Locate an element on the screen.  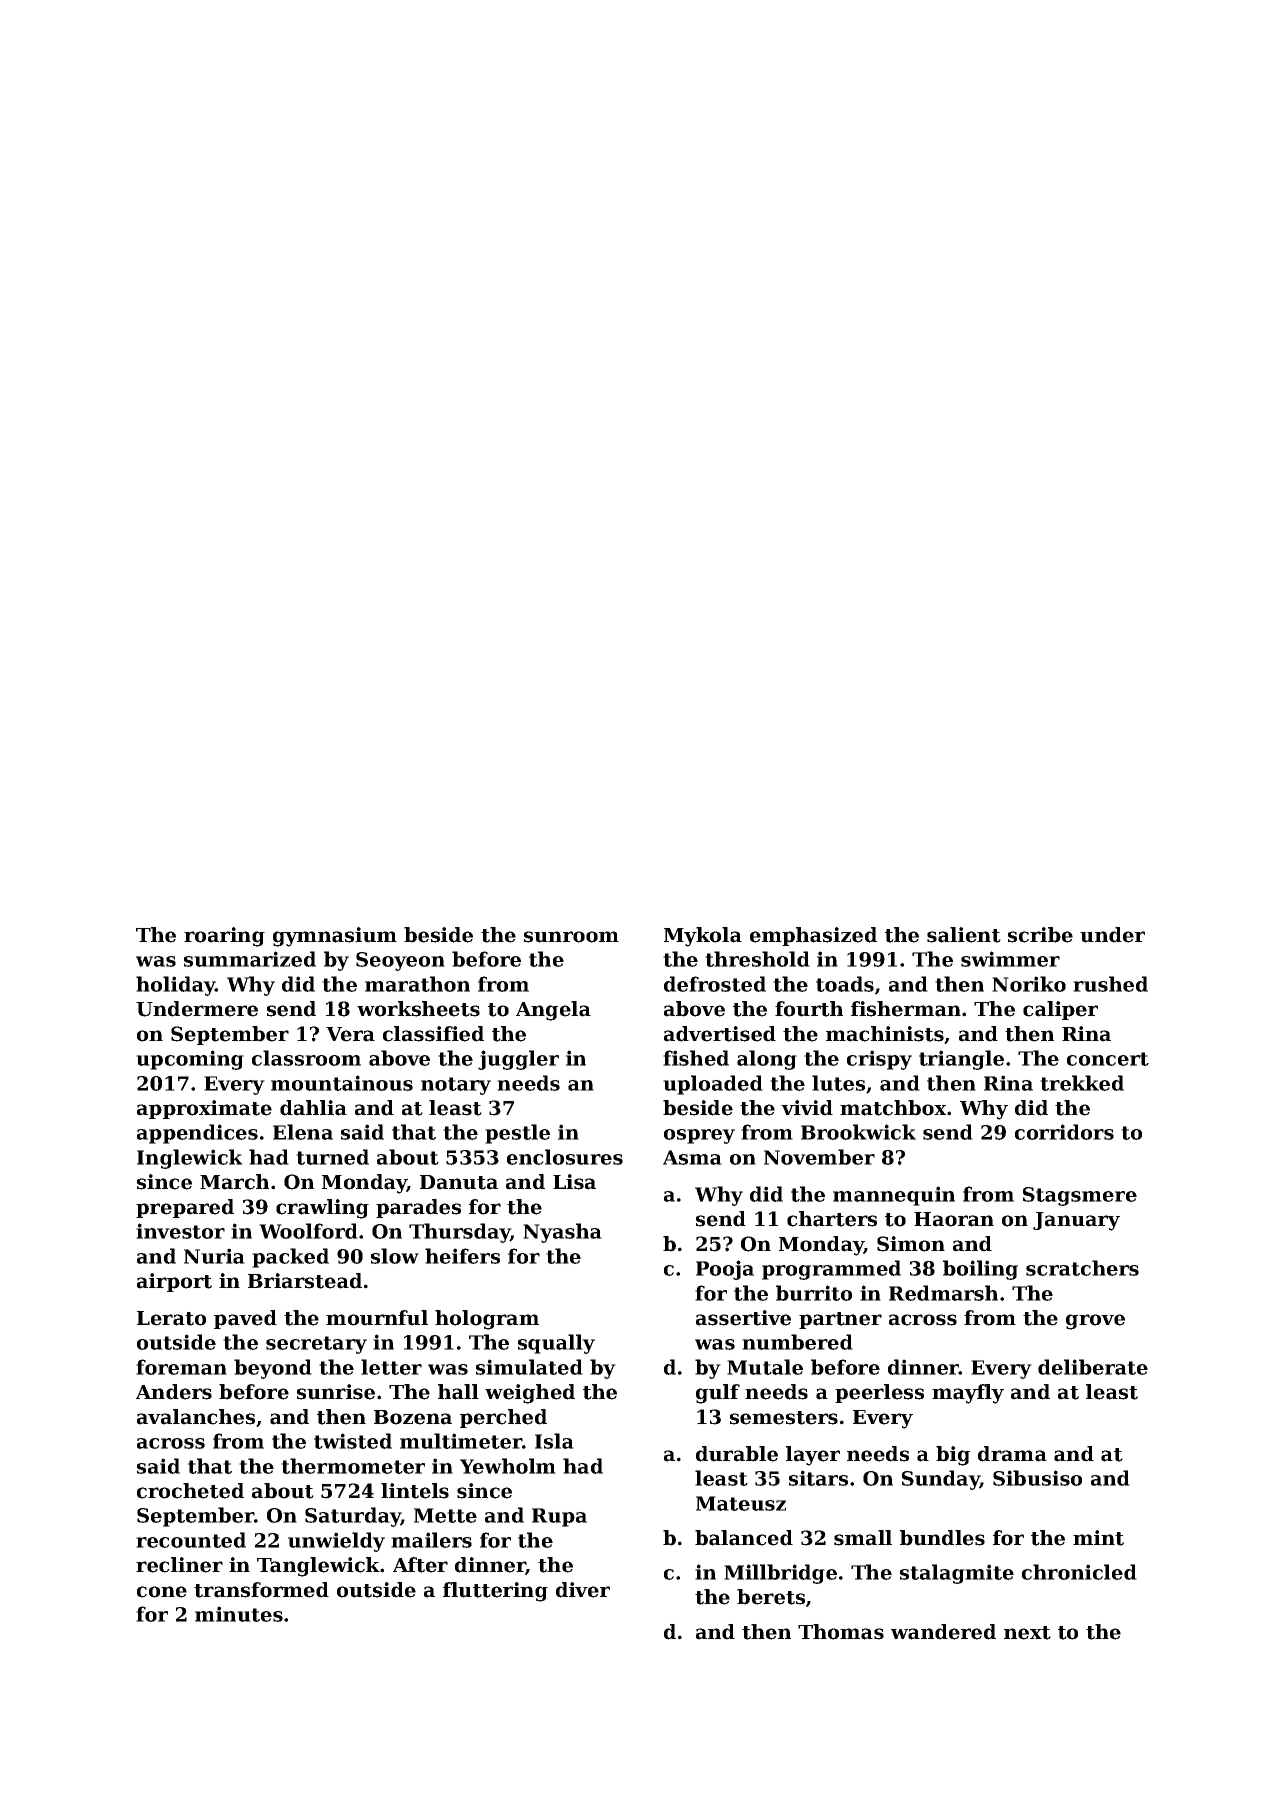
recliner is located at coordinates (179, 1565).
